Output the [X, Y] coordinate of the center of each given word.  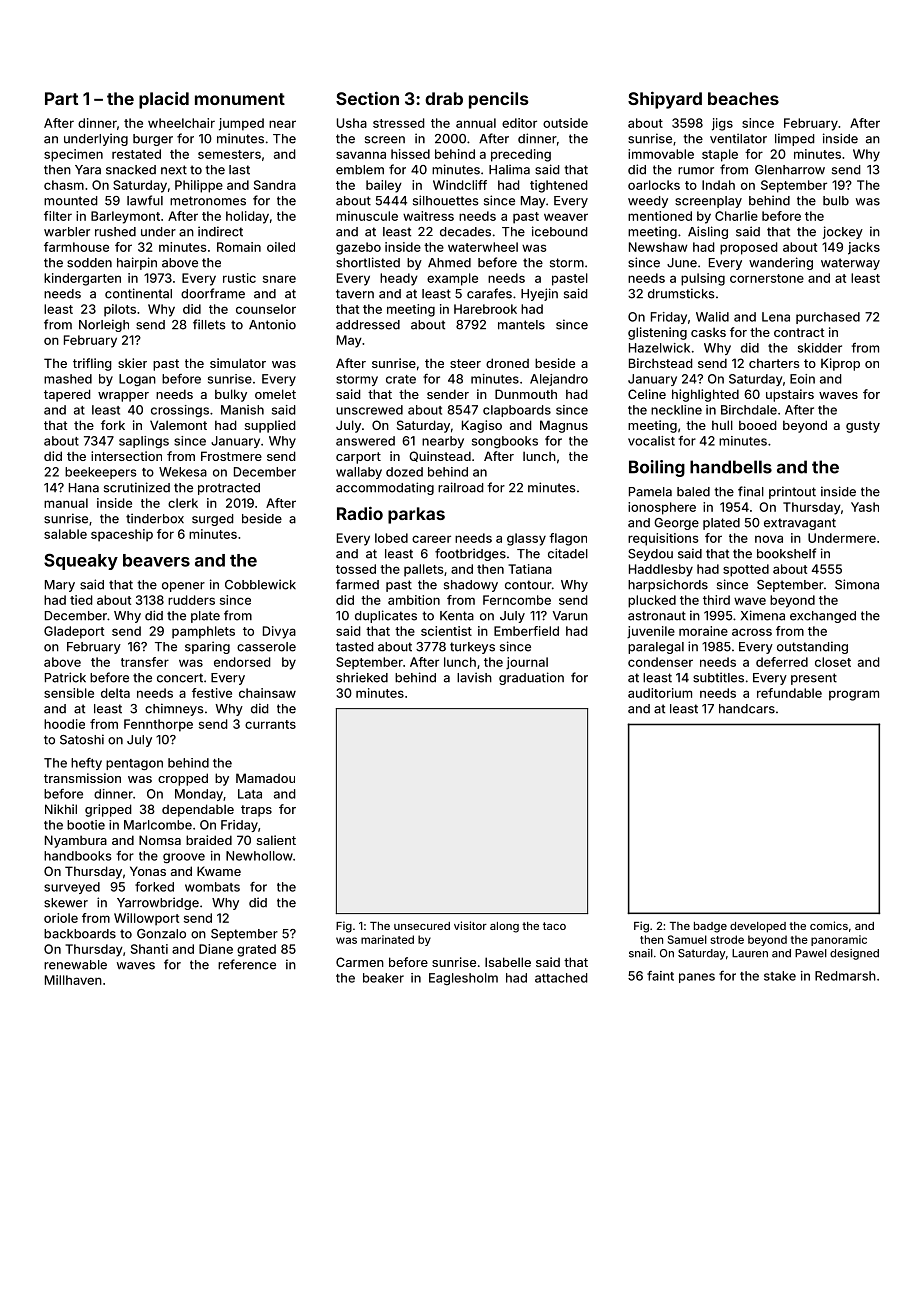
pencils [499, 100]
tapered [67, 395]
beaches [743, 98]
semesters [229, 154]
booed [758, 425]
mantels [521, 325]
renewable [75, 965]
